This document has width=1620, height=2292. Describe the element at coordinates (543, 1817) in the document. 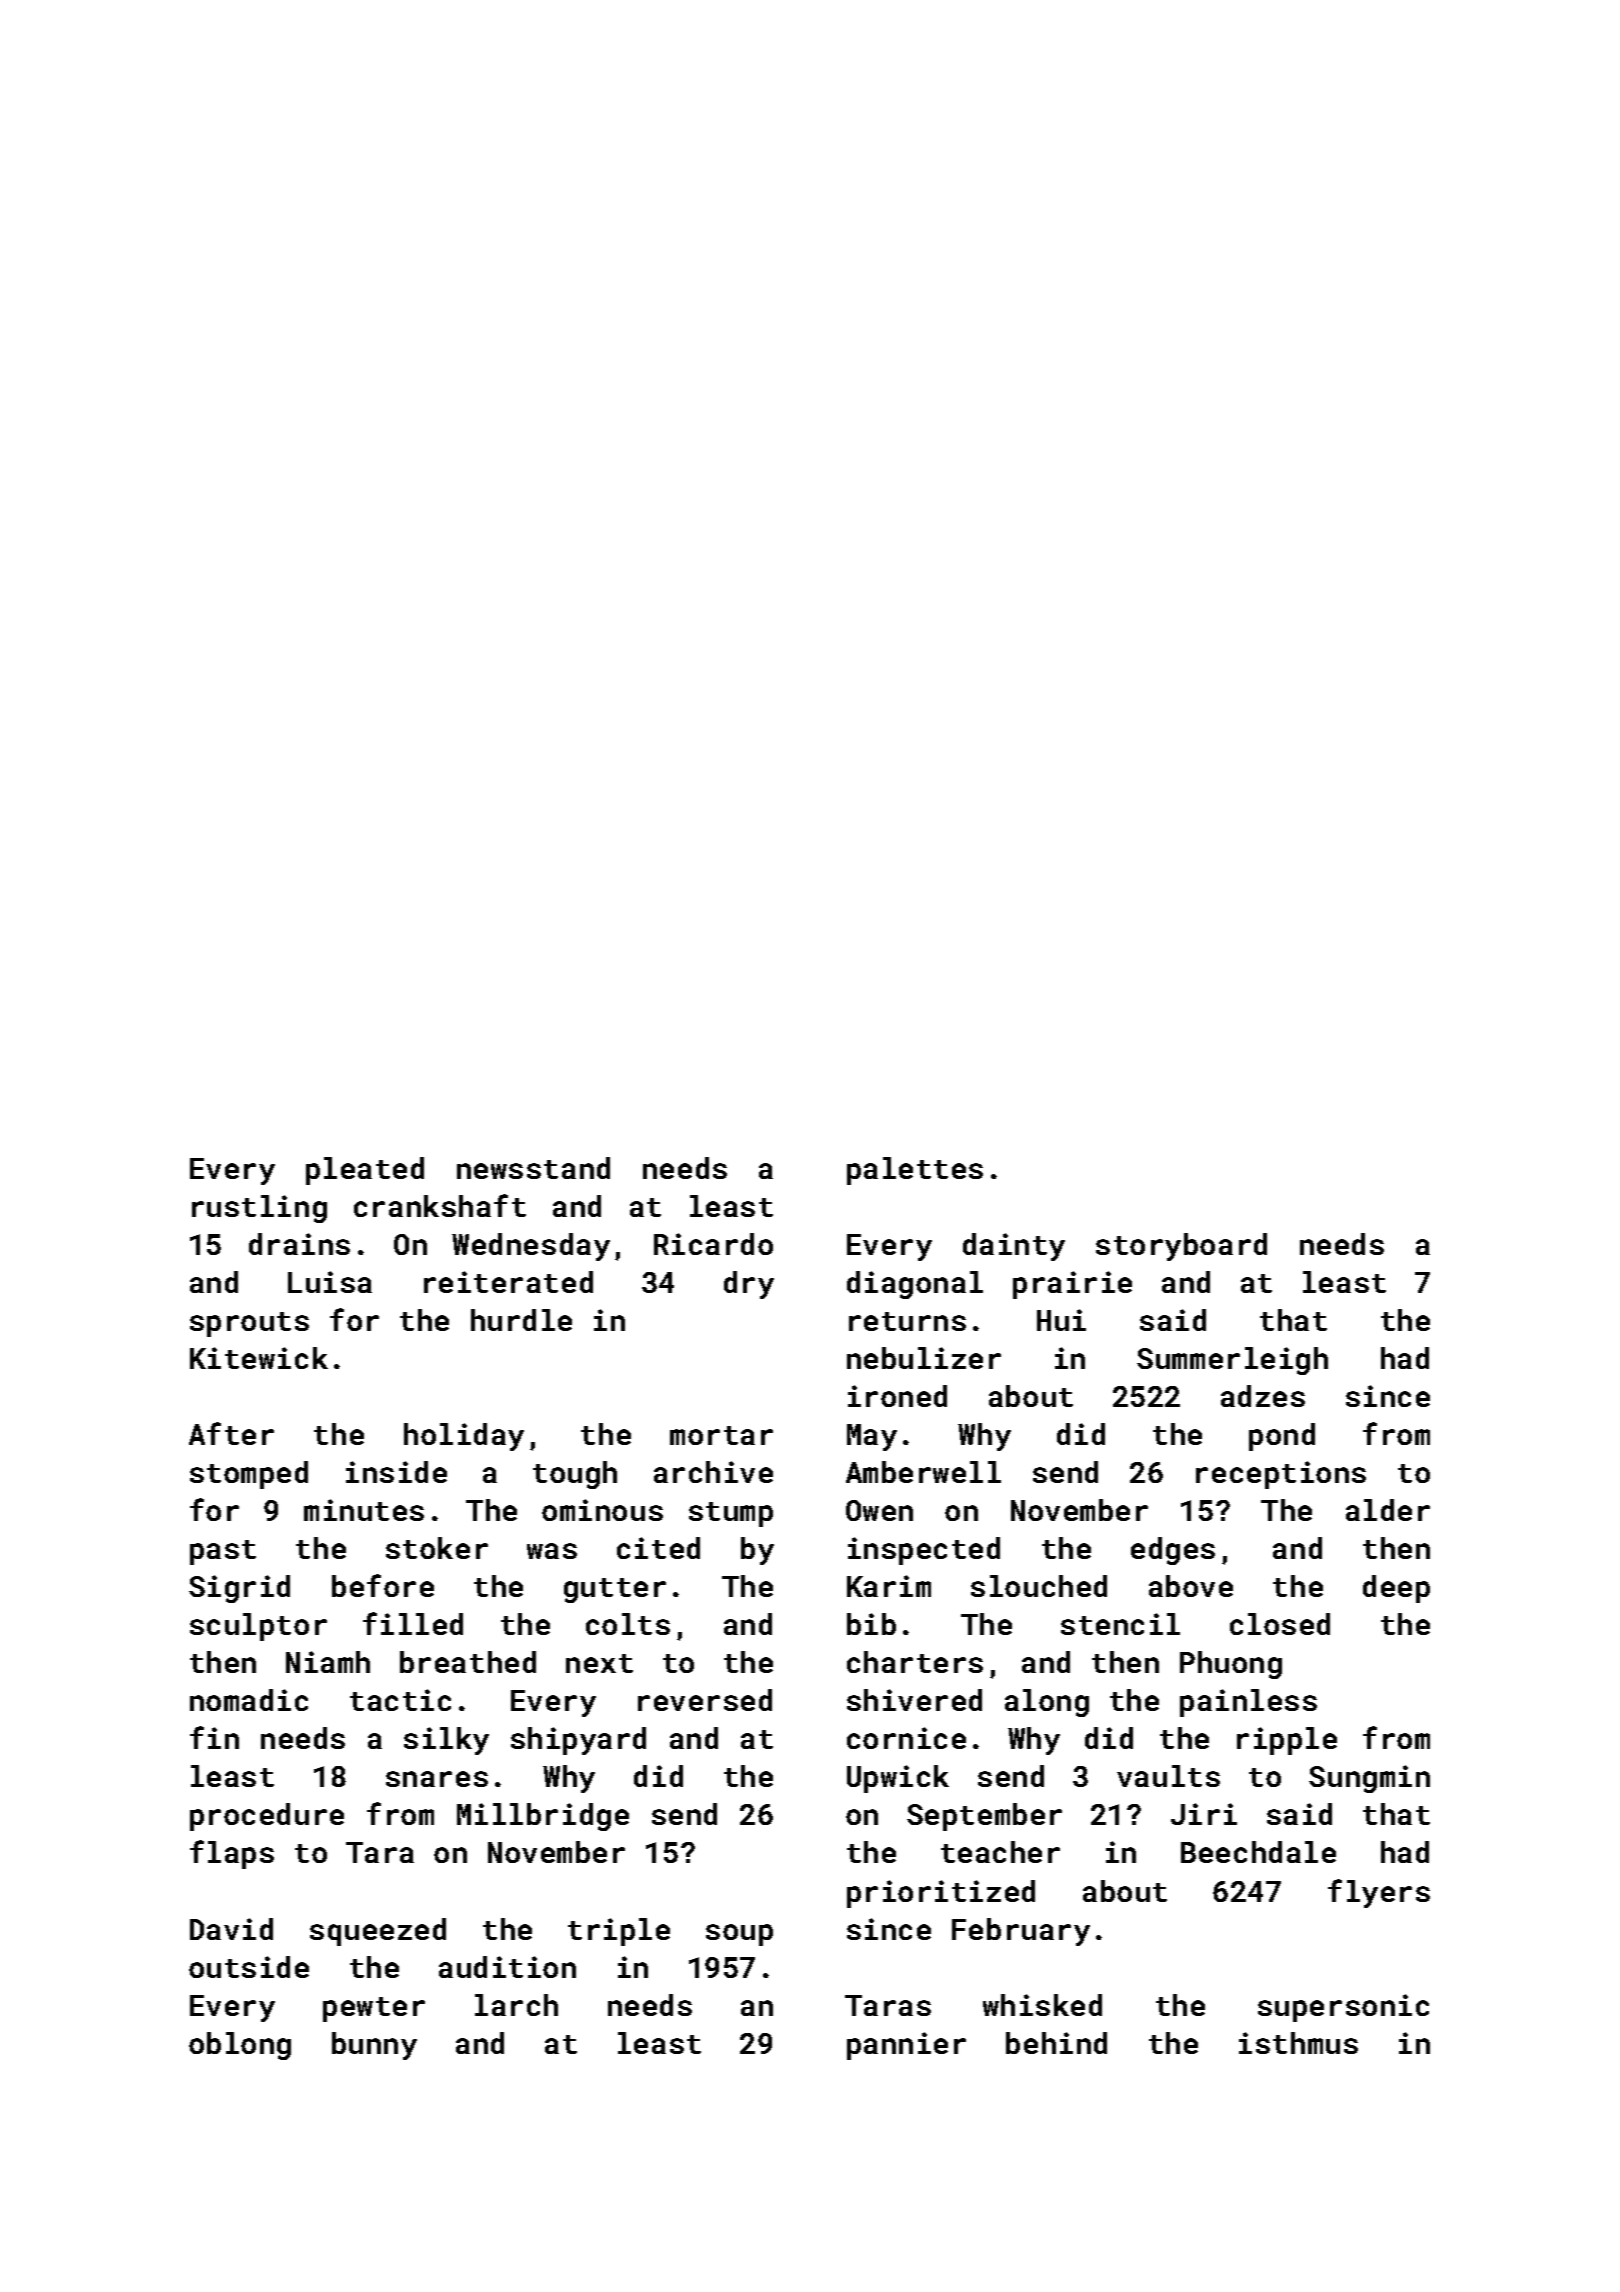

I see `Millbridge` at that location.
